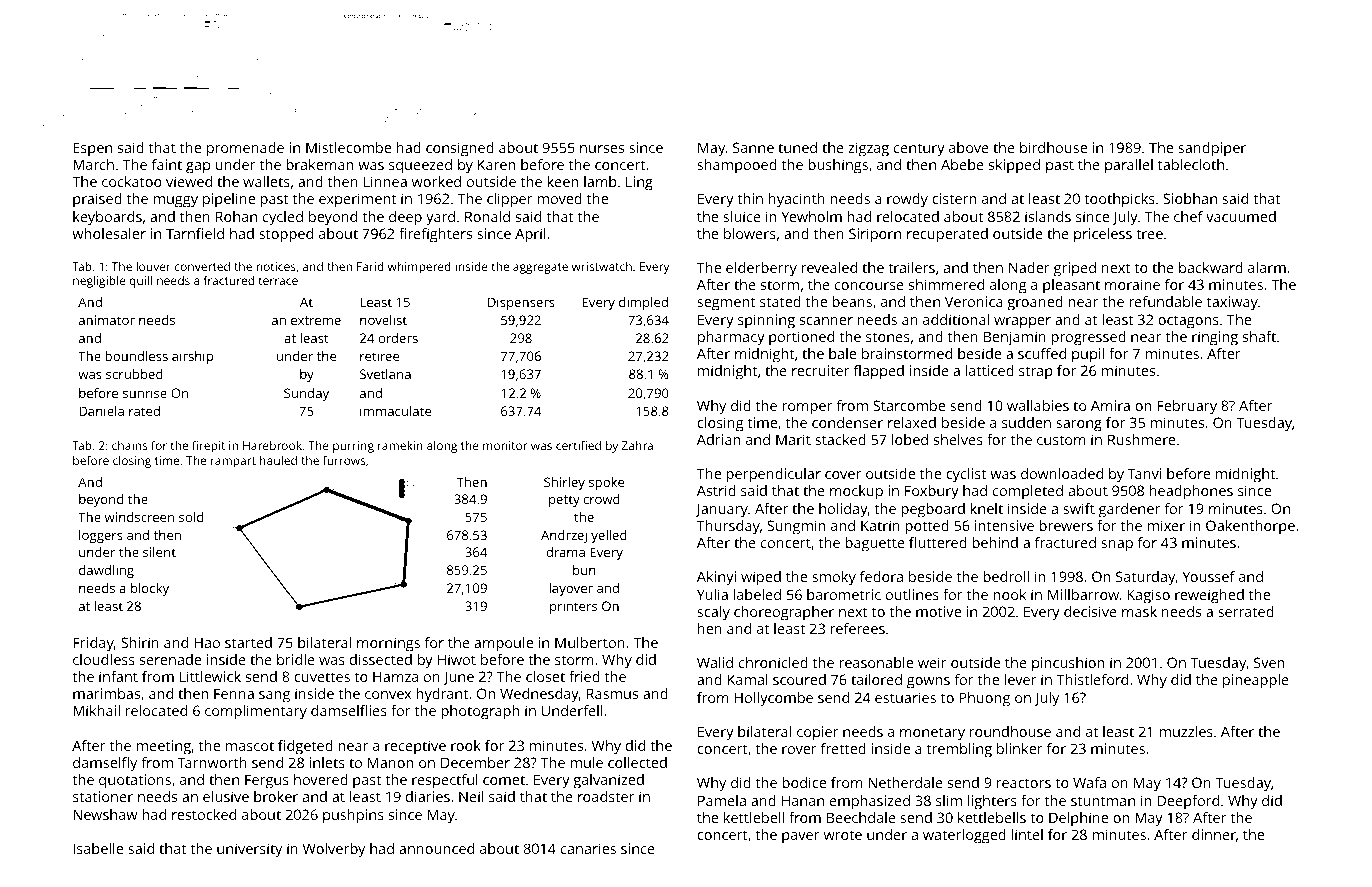 The width and height of the document is (1372, 887). Describe the element at coordinates (415, 747) in the document. I see `receptive` at that location.
